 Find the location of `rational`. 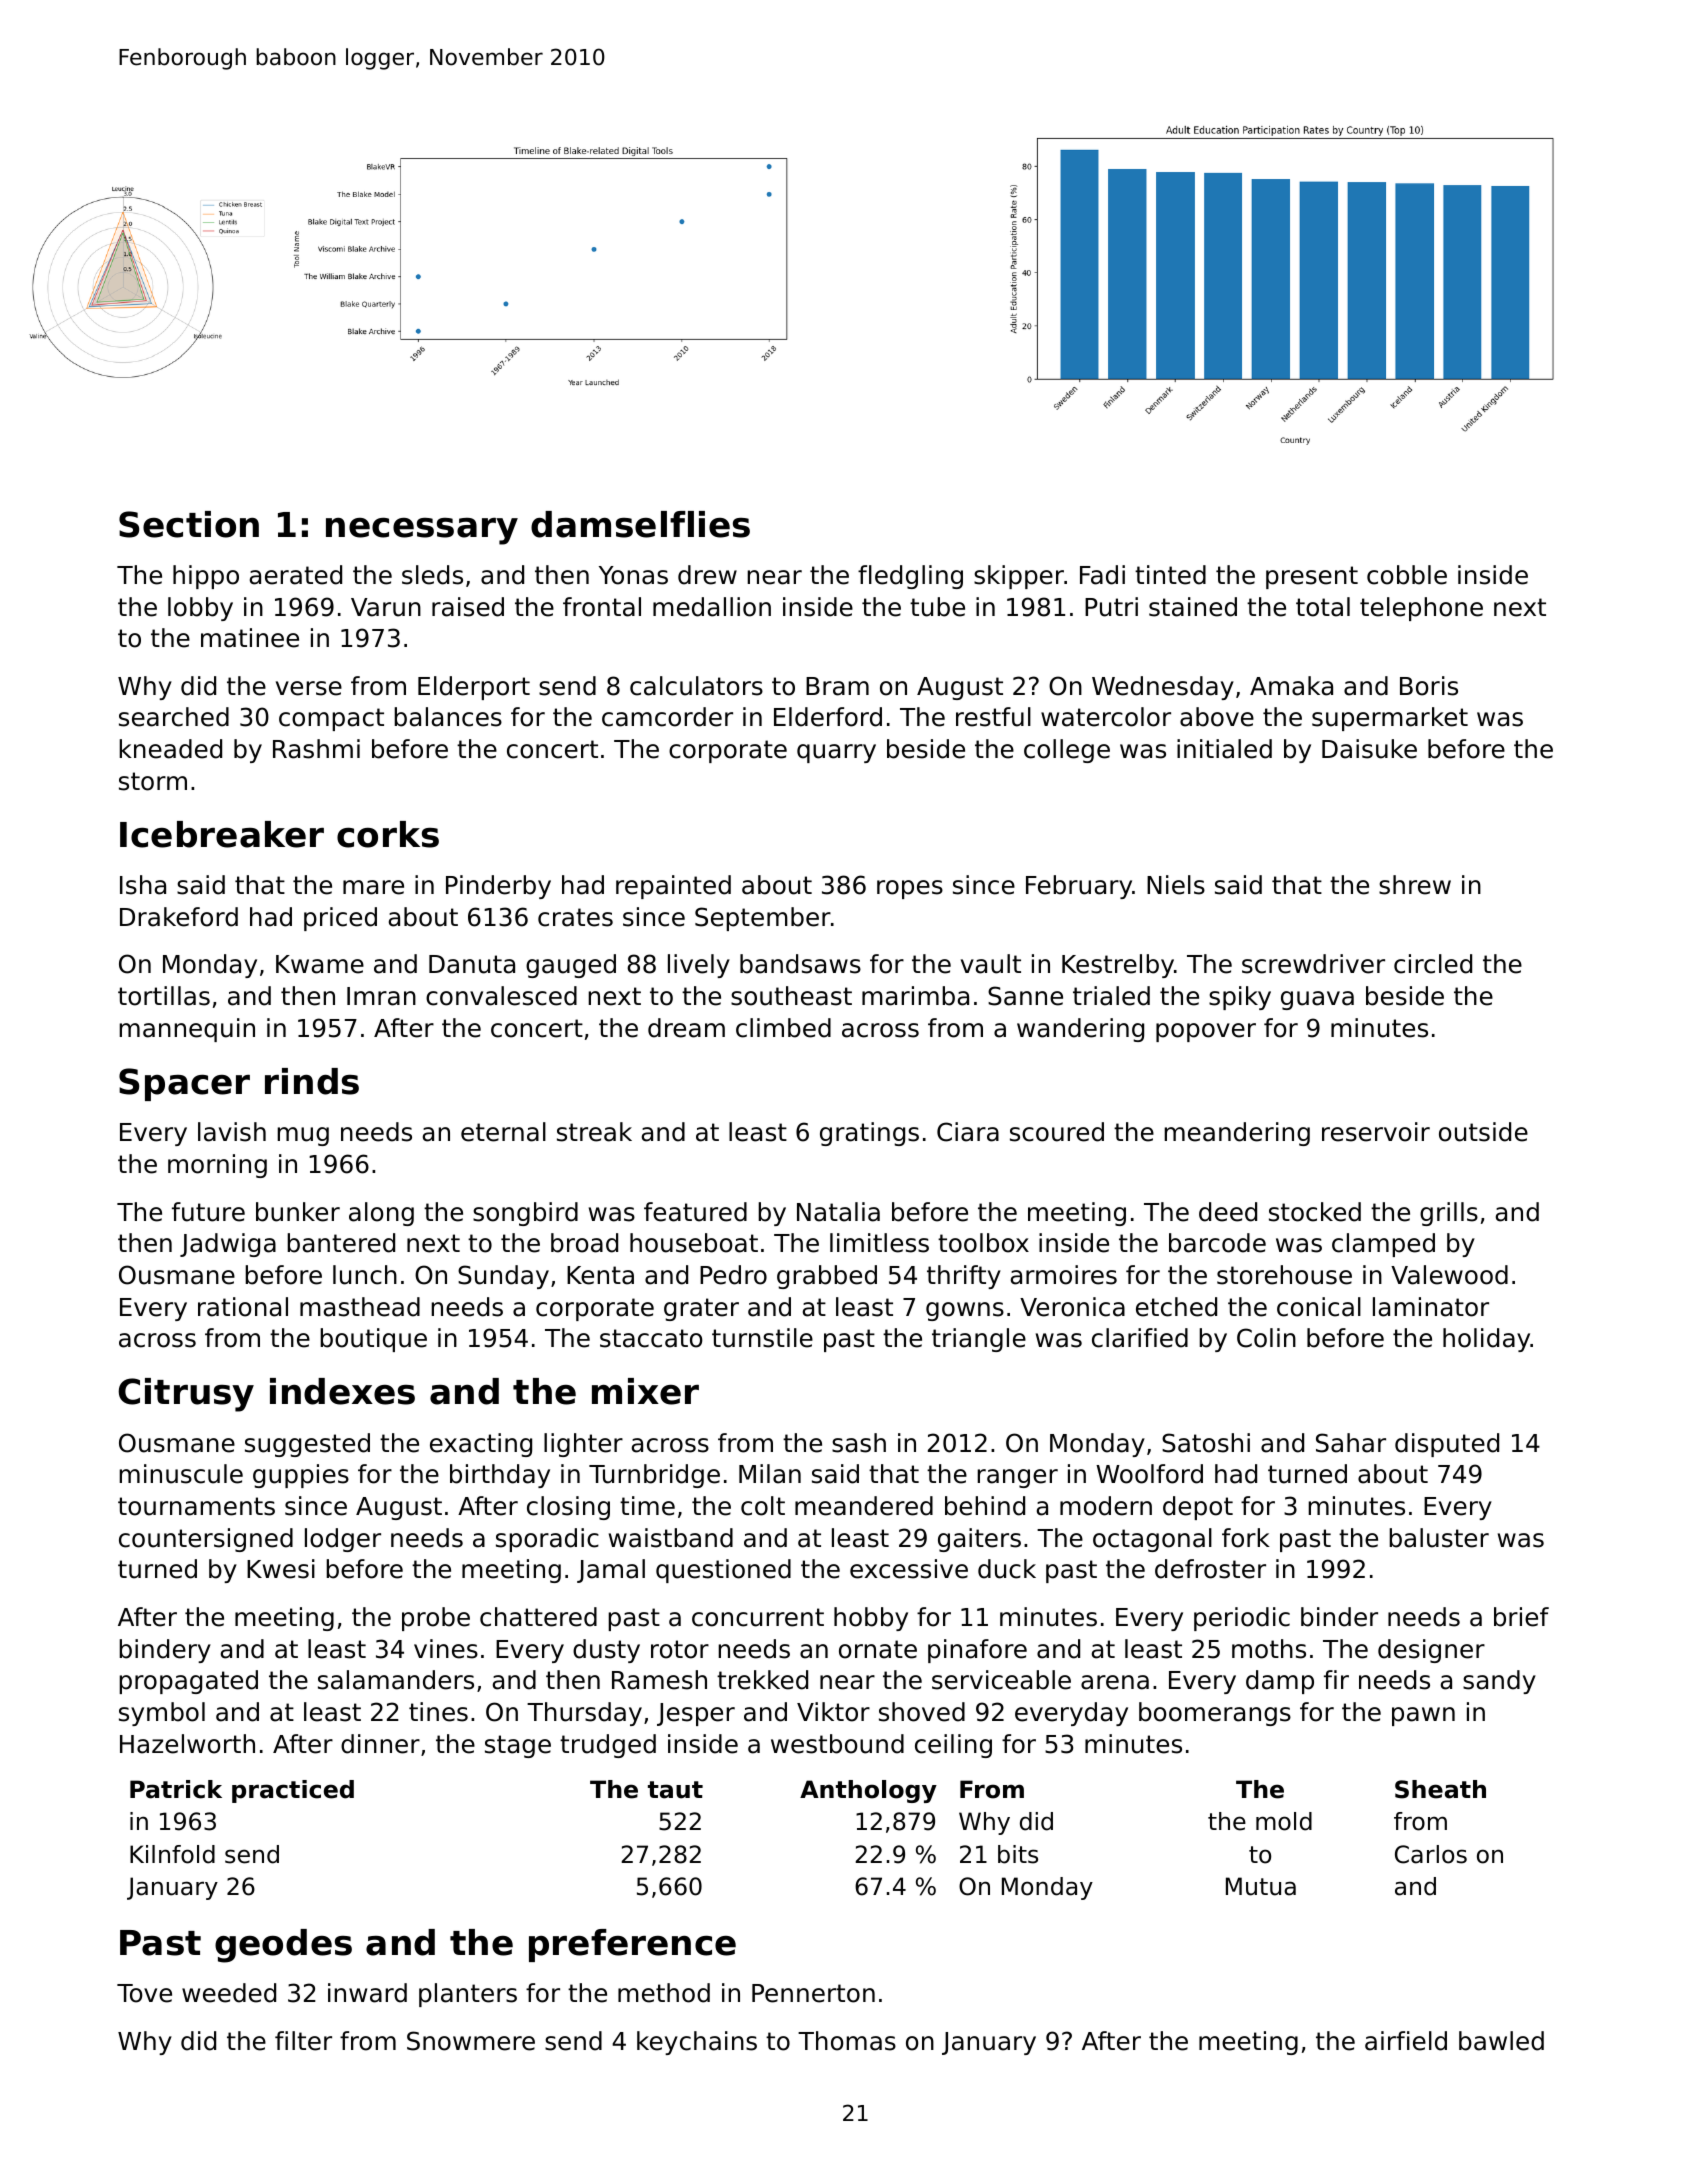

rational is located at coordinates (243, 1307).
